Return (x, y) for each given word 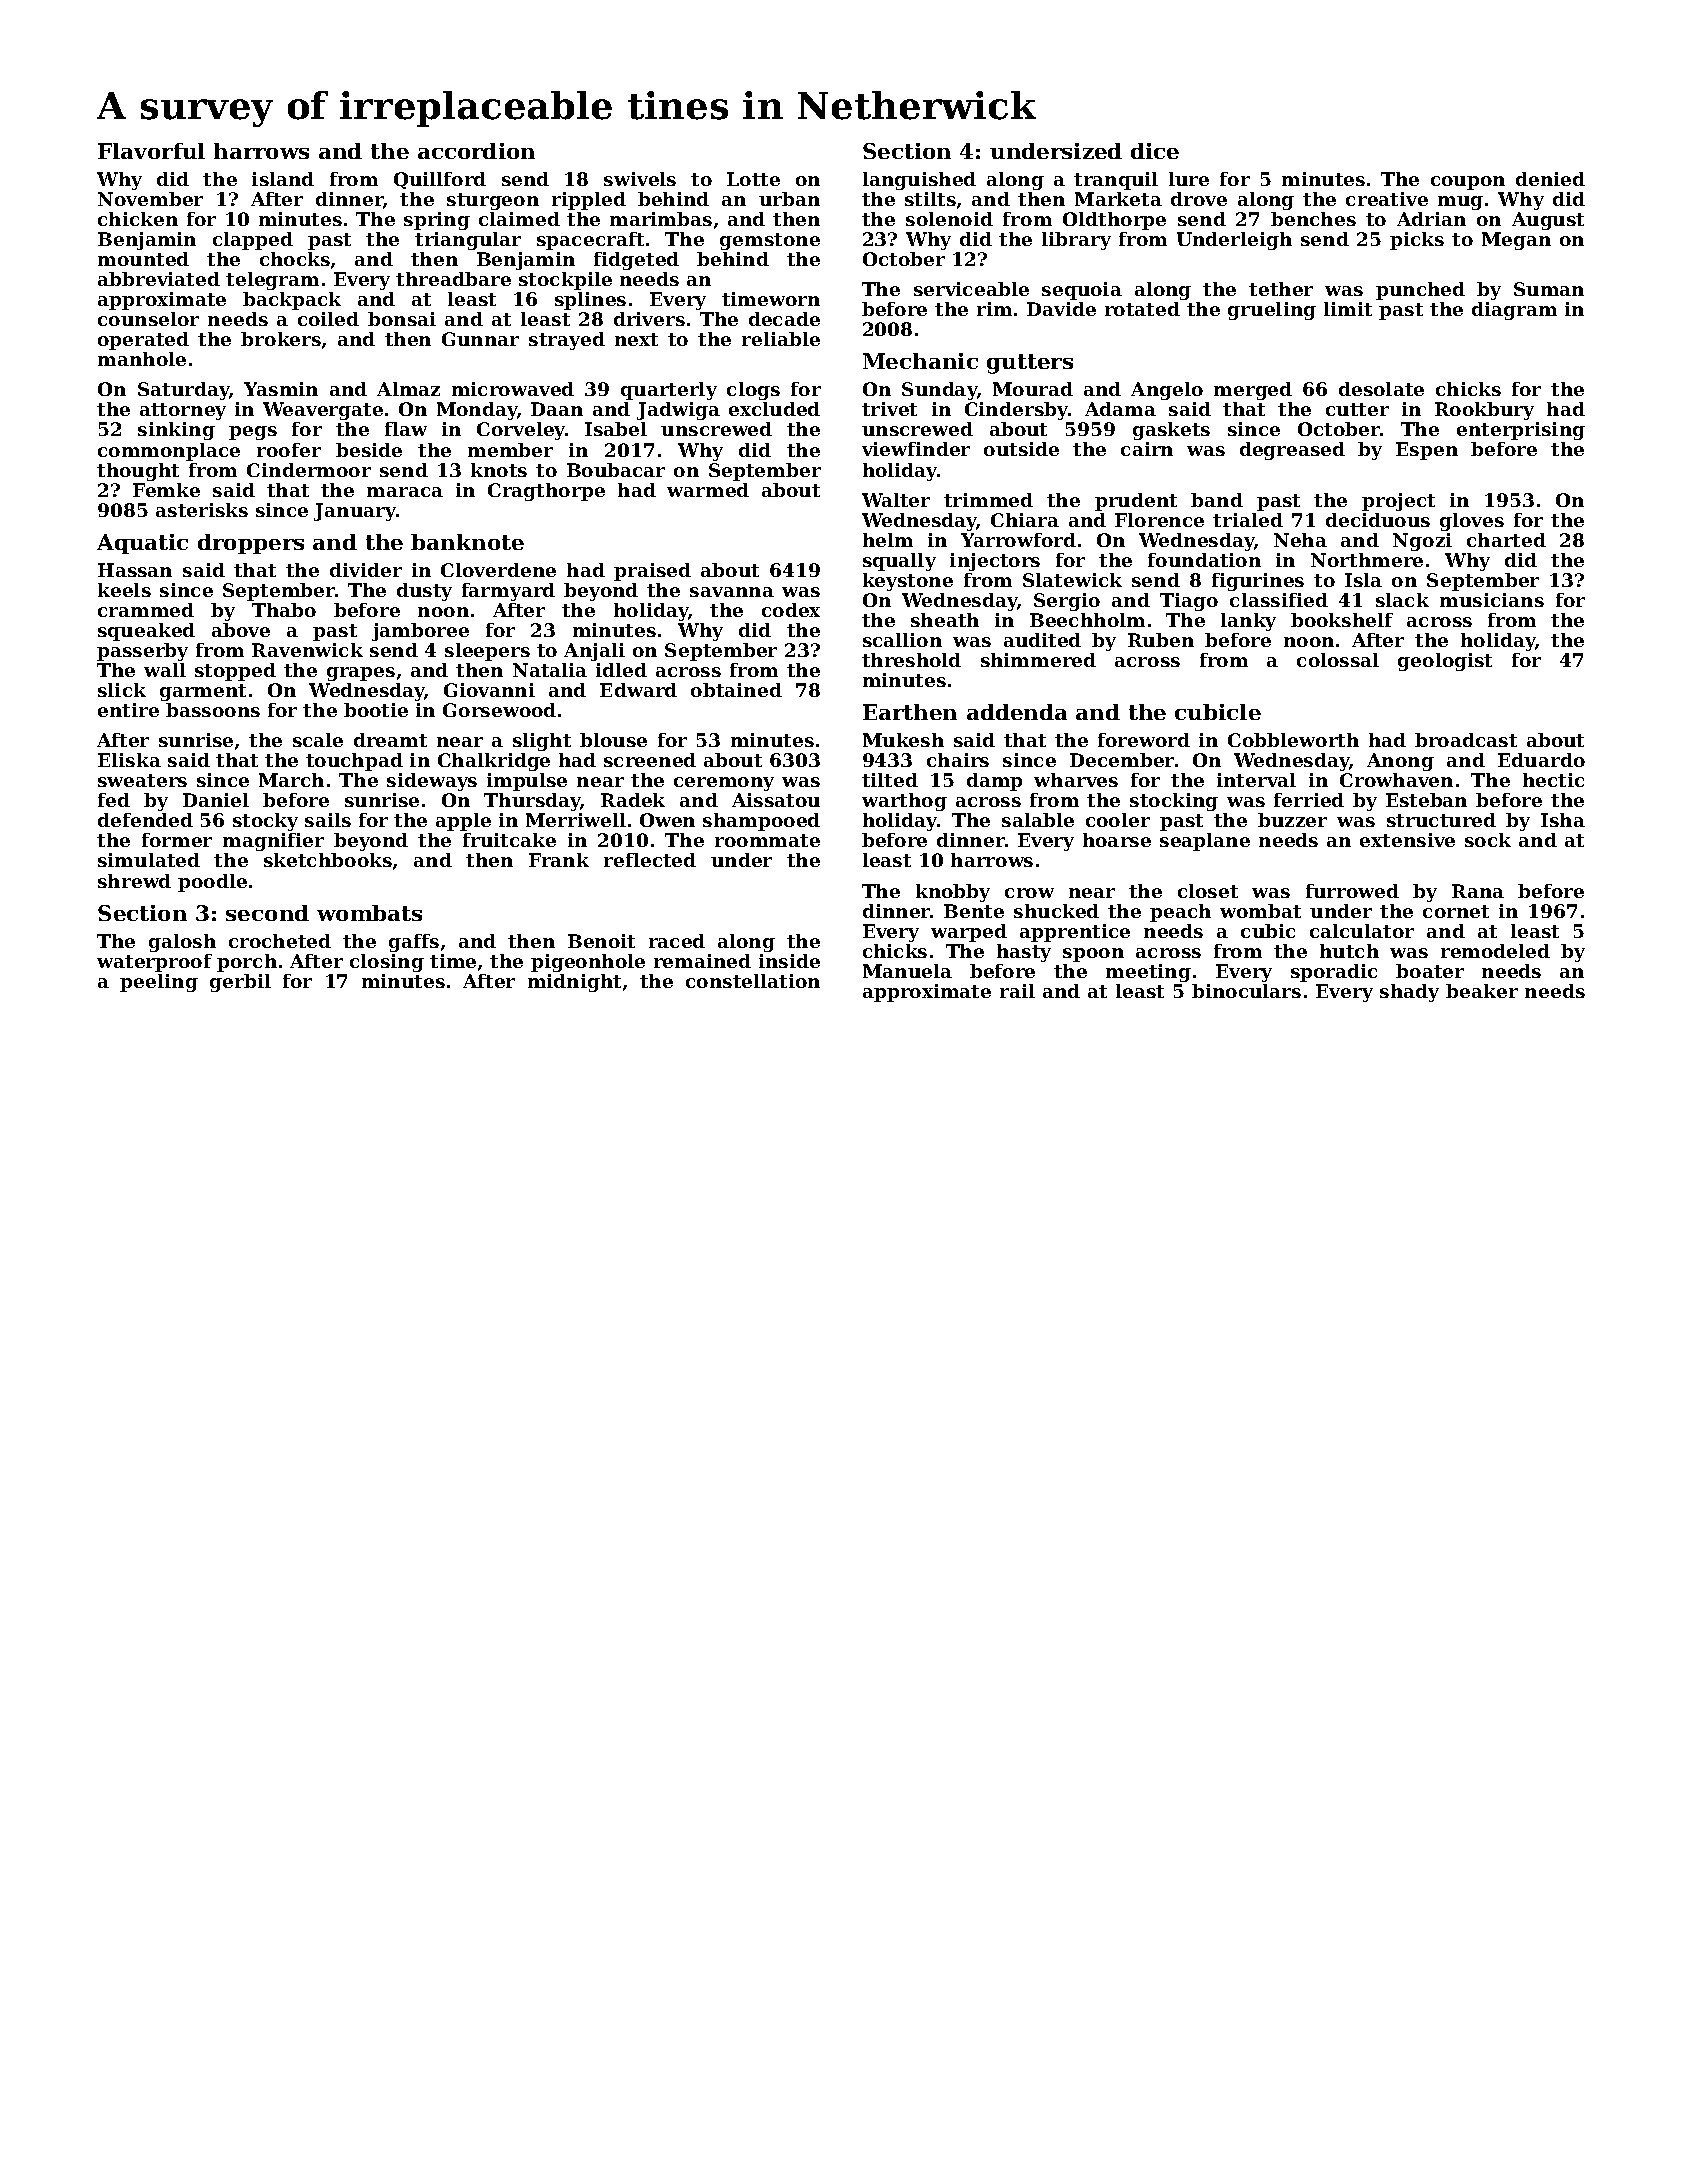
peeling (159, 983)
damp (994, 782)
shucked (1056, 911)
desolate (1381, 389)
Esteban (1426, 800)
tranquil (1116, 181)
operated (143, 341)
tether (1281, 289)
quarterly (669, 391)
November (150, 199)
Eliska (129, 760)
